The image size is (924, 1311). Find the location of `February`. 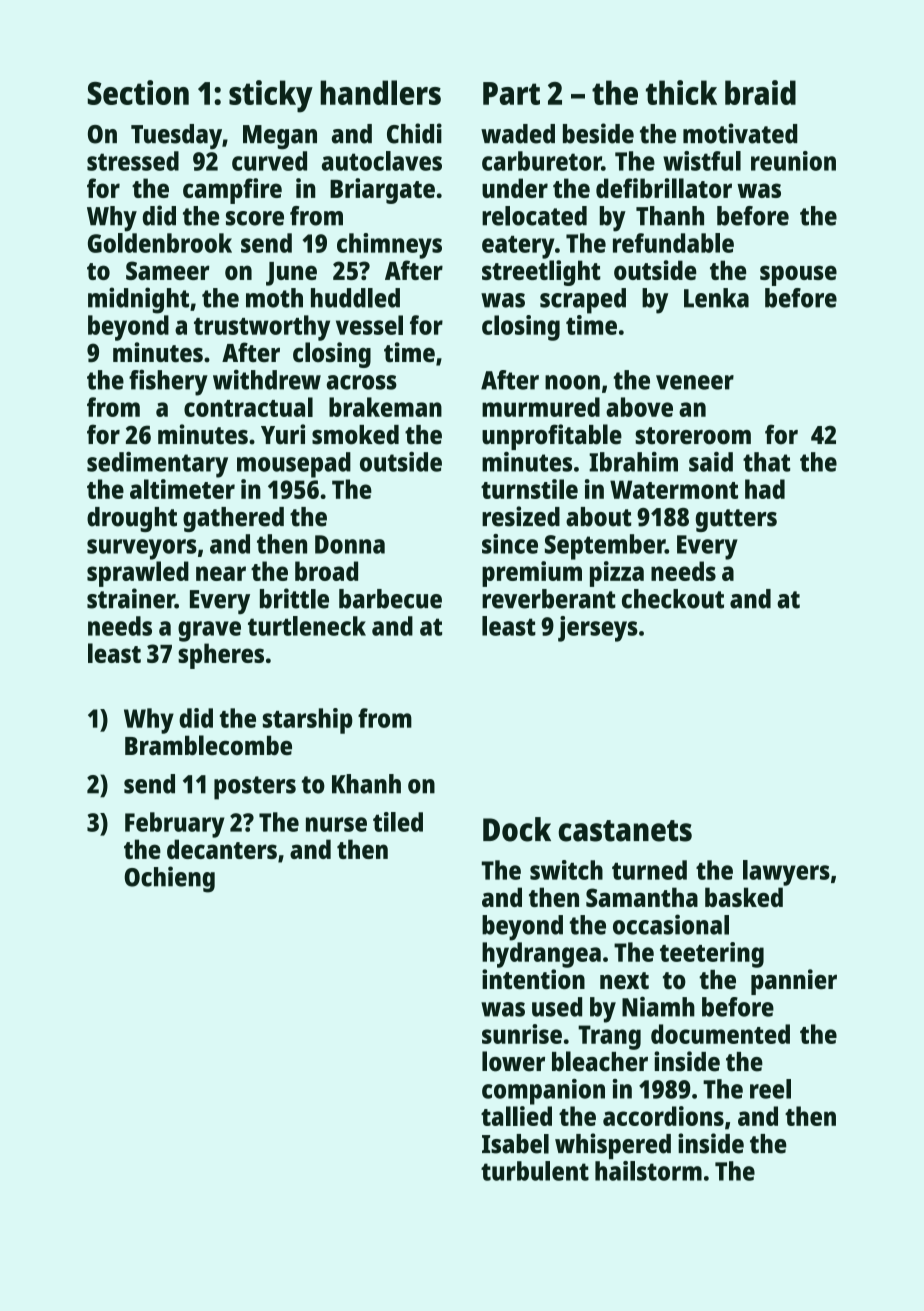

February is located at coordinates (175, 825).
